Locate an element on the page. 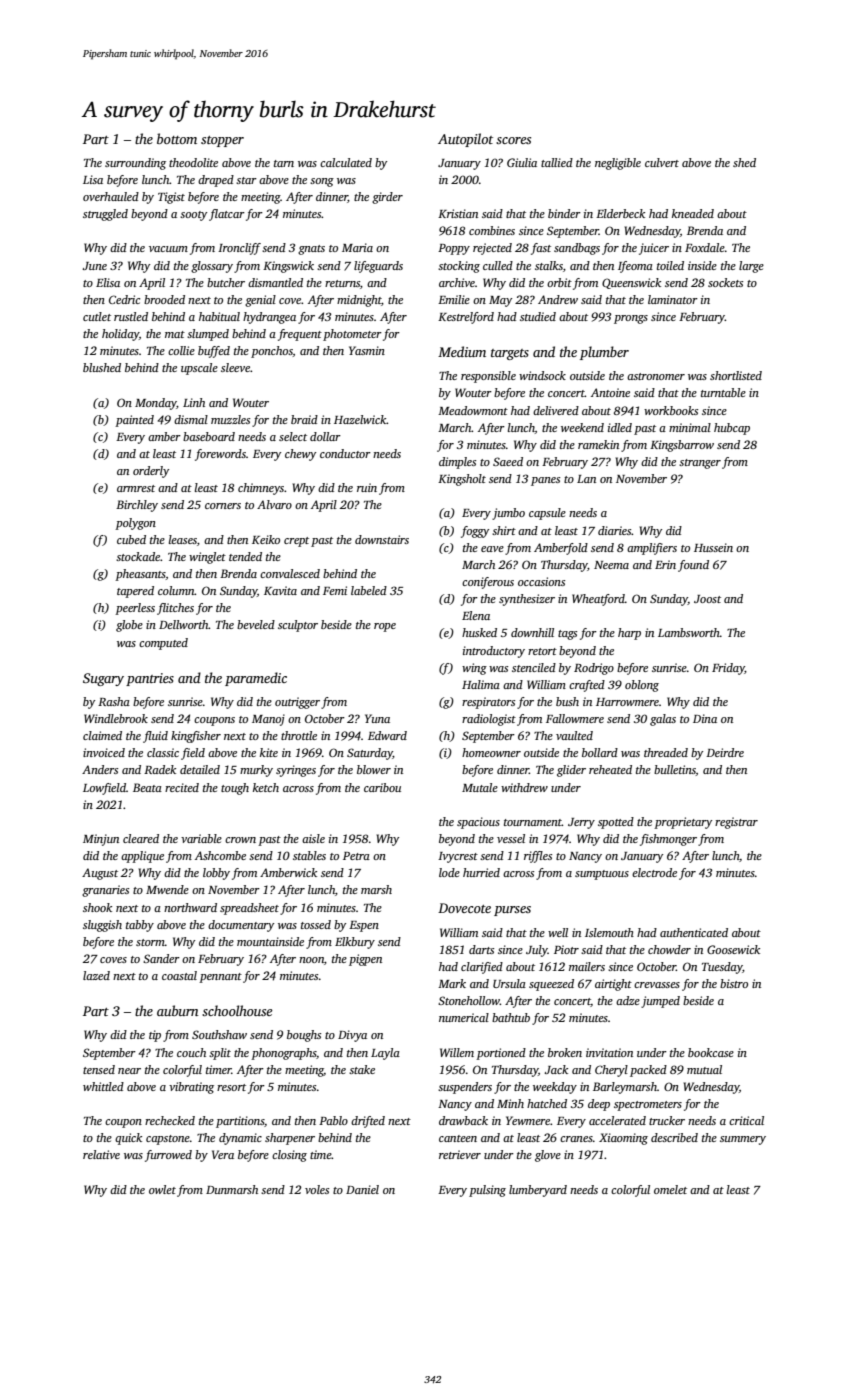 This document has height=1400, width=849. bottom is located at coordinates (177, 138).
